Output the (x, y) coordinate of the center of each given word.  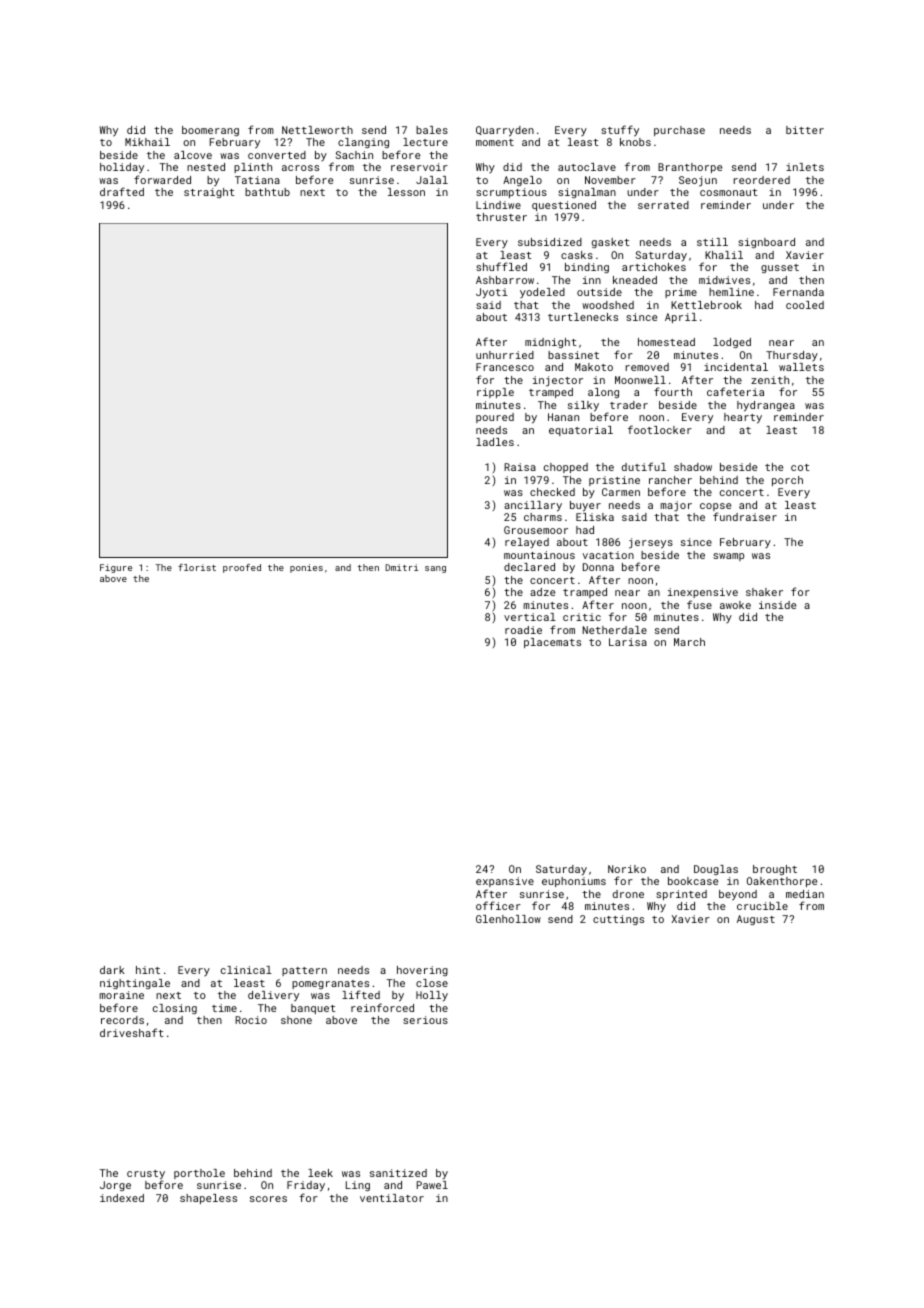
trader (629, 405)
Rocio (251, 1020)
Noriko (627, 869)
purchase (679, 131)
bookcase (693, 881)
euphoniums (574, 882)
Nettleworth (317, 130)
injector (558, 381)
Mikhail (147, 142)
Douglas (716, 870)
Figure (116, 568)
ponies (306, 568)
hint (148, 970)
